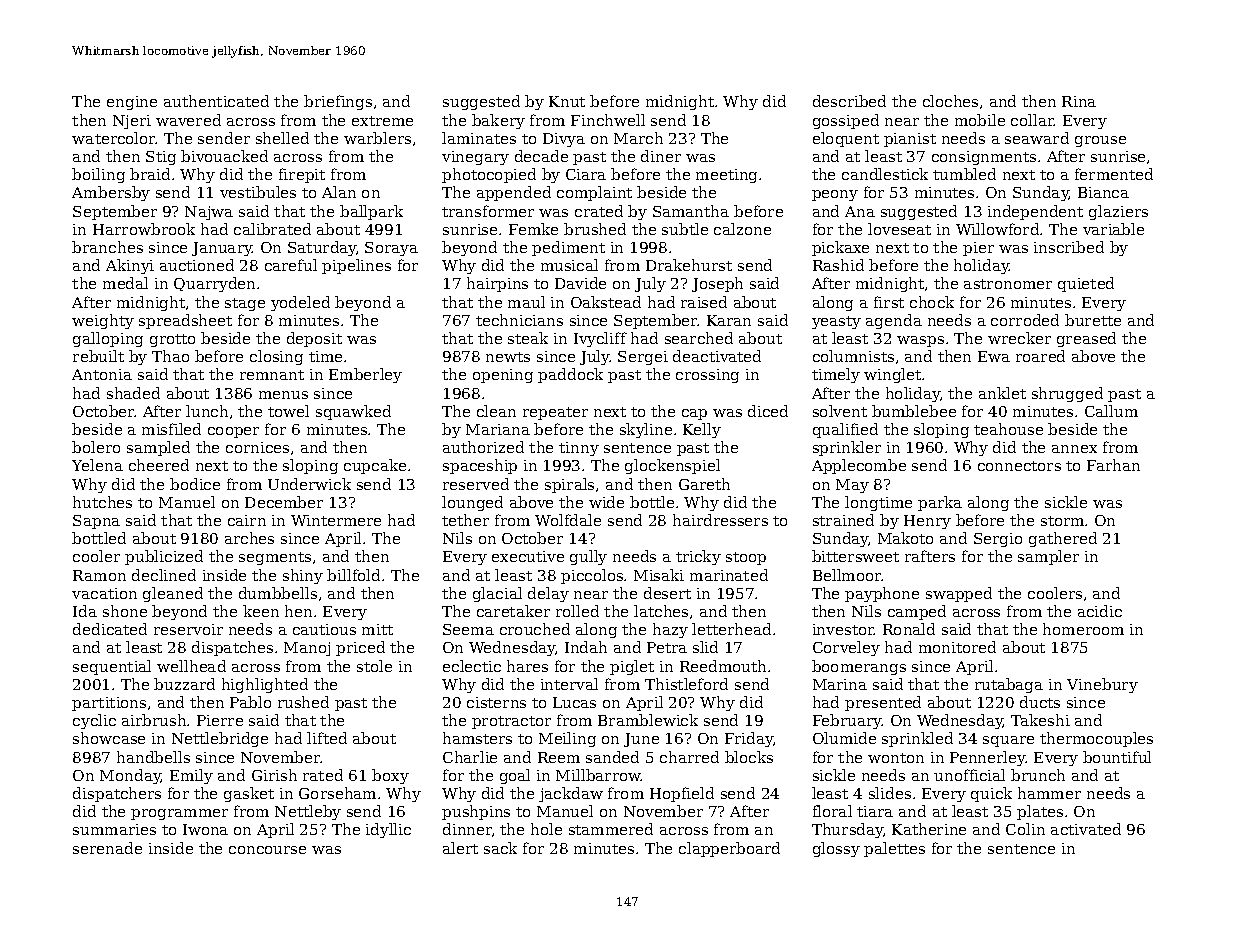 The image size is (1233, 952). Describe the element at coordinates (188, 120) in the image. I see `wavered` at that location.
